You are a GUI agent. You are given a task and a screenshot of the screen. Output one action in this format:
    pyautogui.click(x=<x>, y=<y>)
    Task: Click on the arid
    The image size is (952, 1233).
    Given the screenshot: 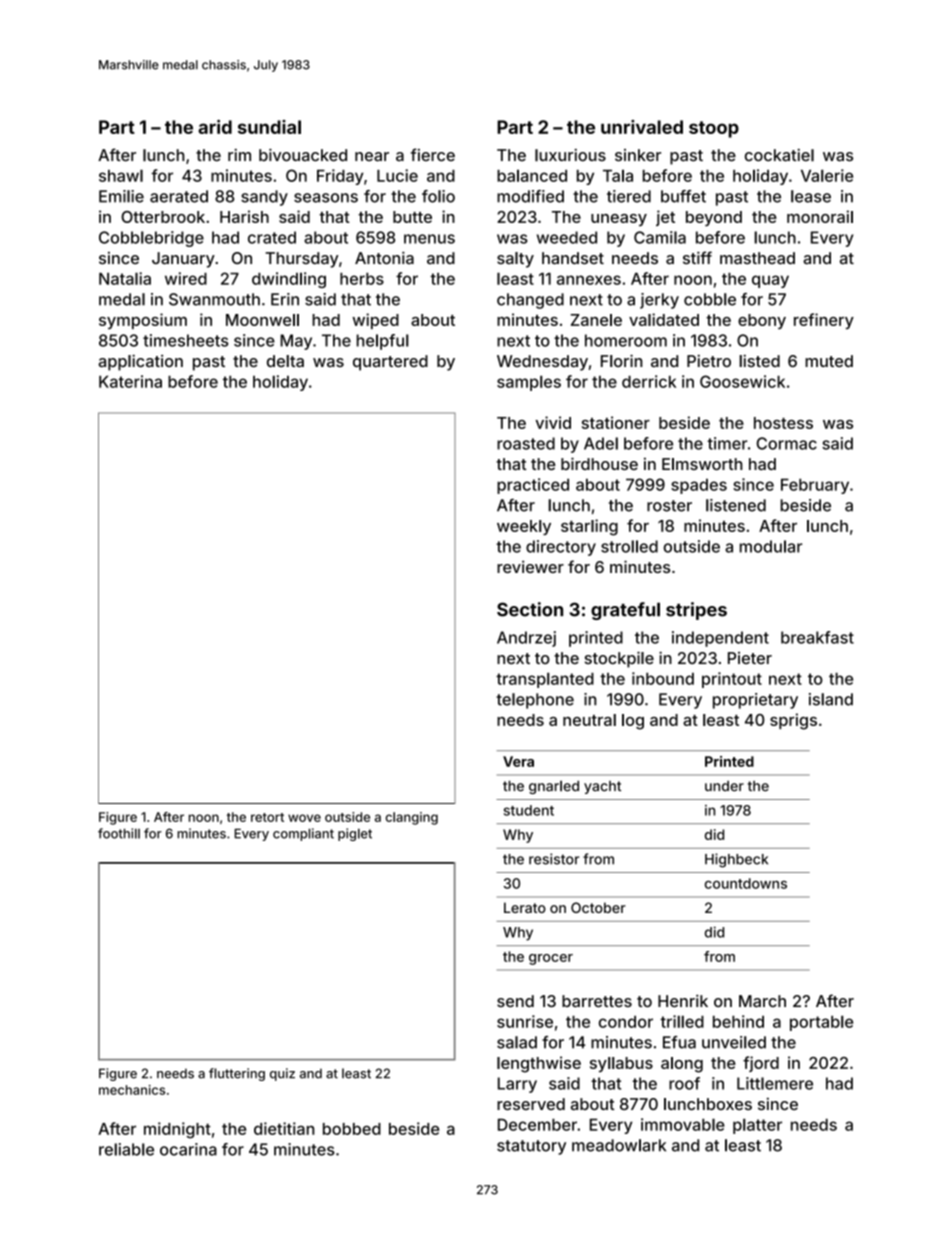 What is the action you would take?
    pyautogui.click(x=215, y=127)
